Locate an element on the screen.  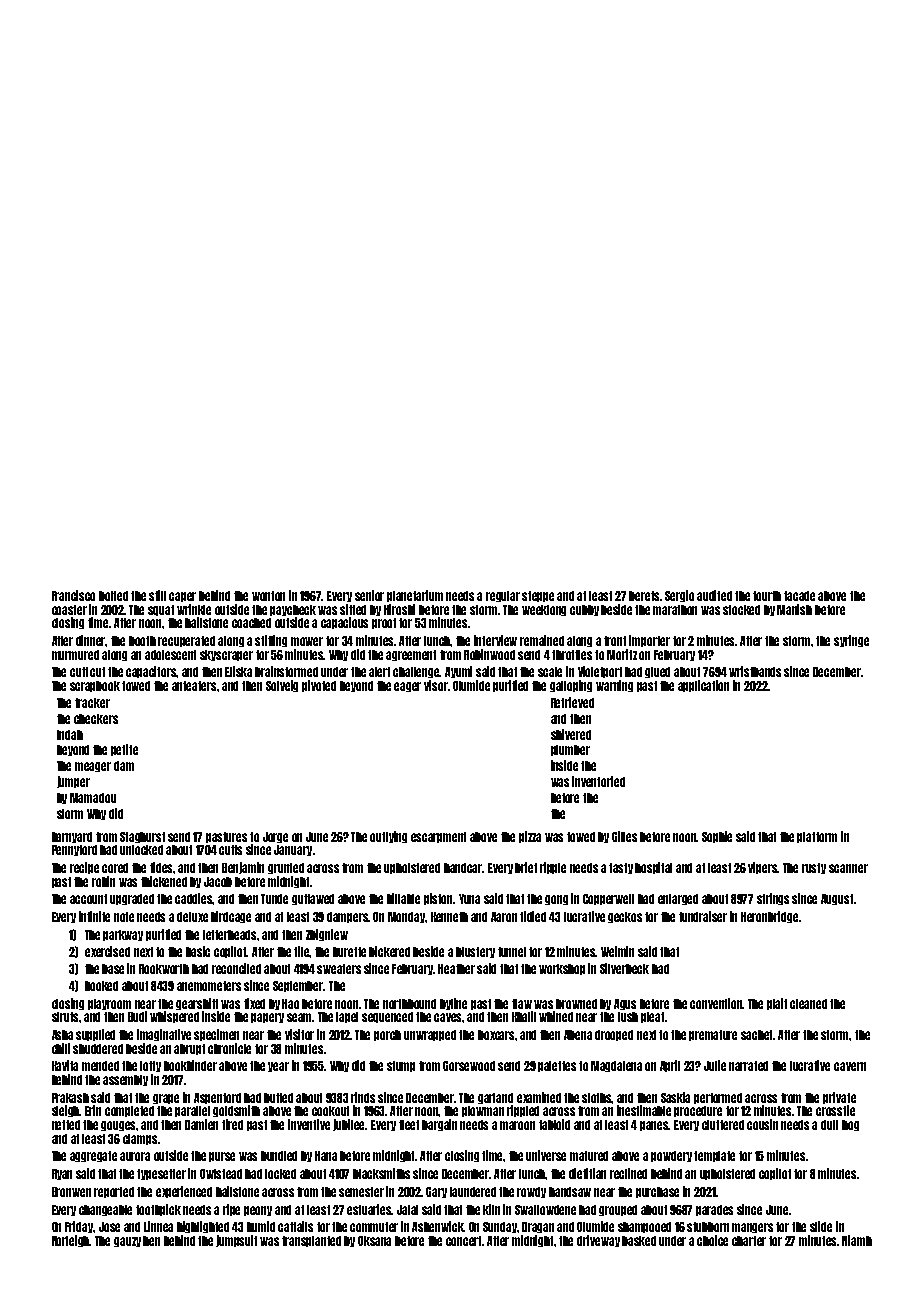
commuter is located at coordinates (374, 1227).
